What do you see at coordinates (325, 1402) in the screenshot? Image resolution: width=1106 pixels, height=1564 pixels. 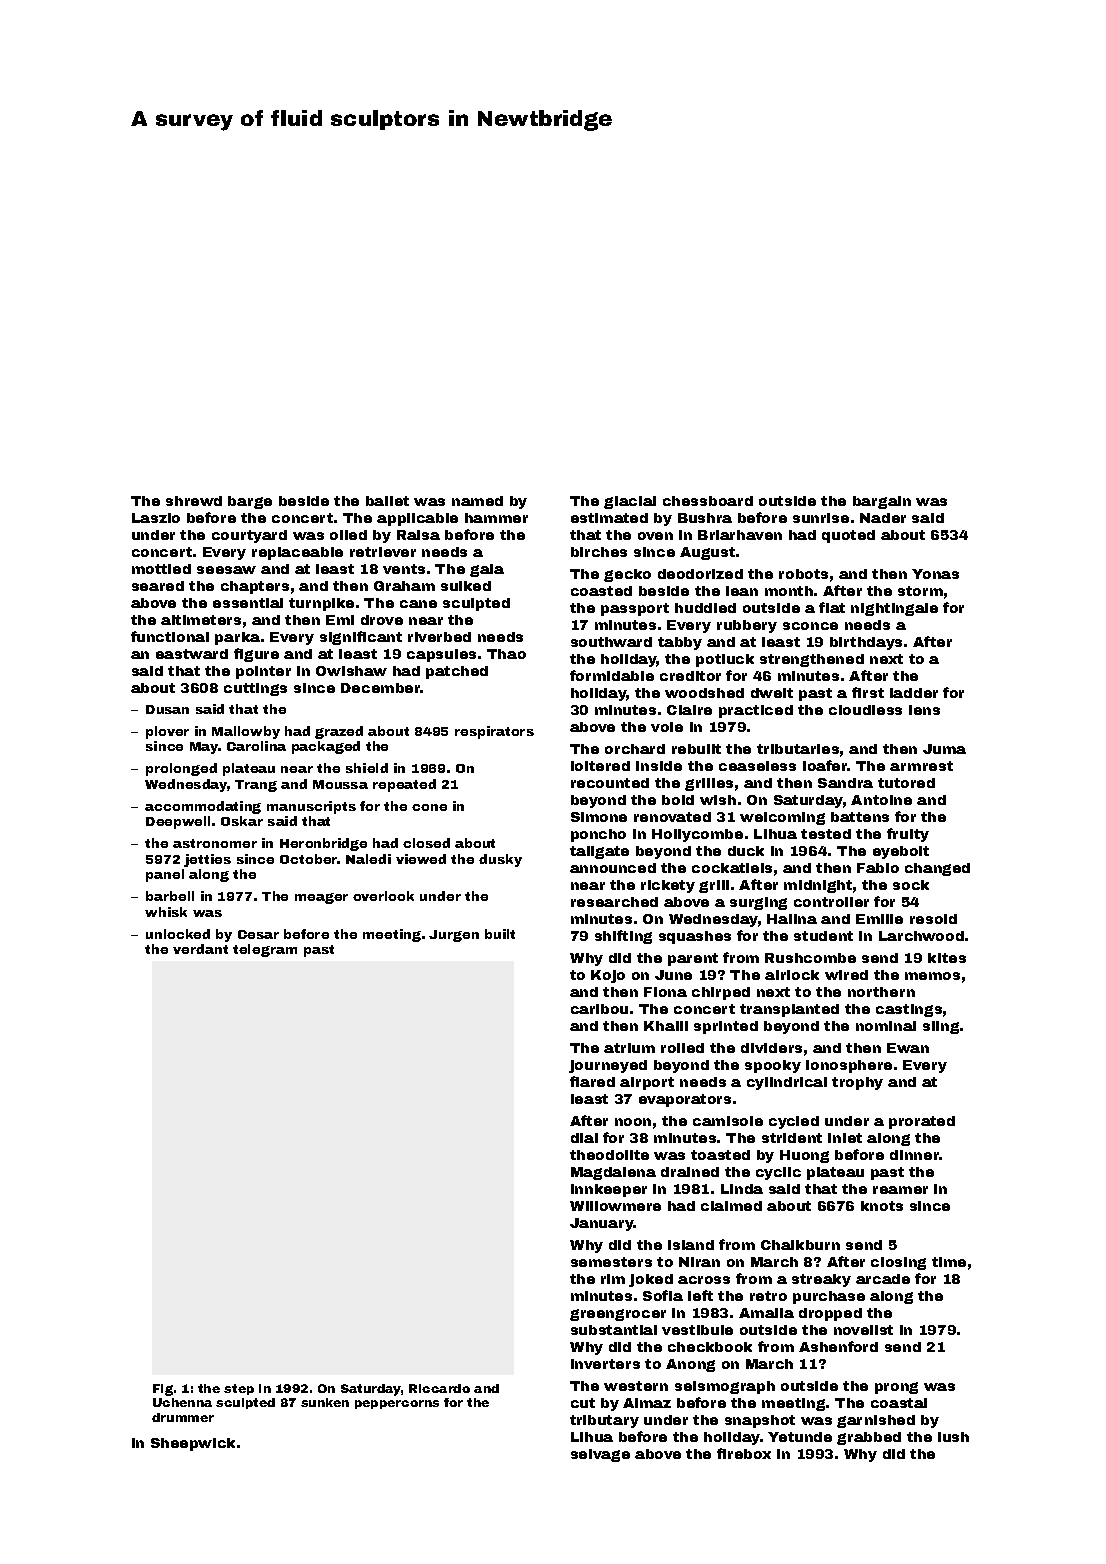 I see `sunken` at bounding box center [325, 1402].
